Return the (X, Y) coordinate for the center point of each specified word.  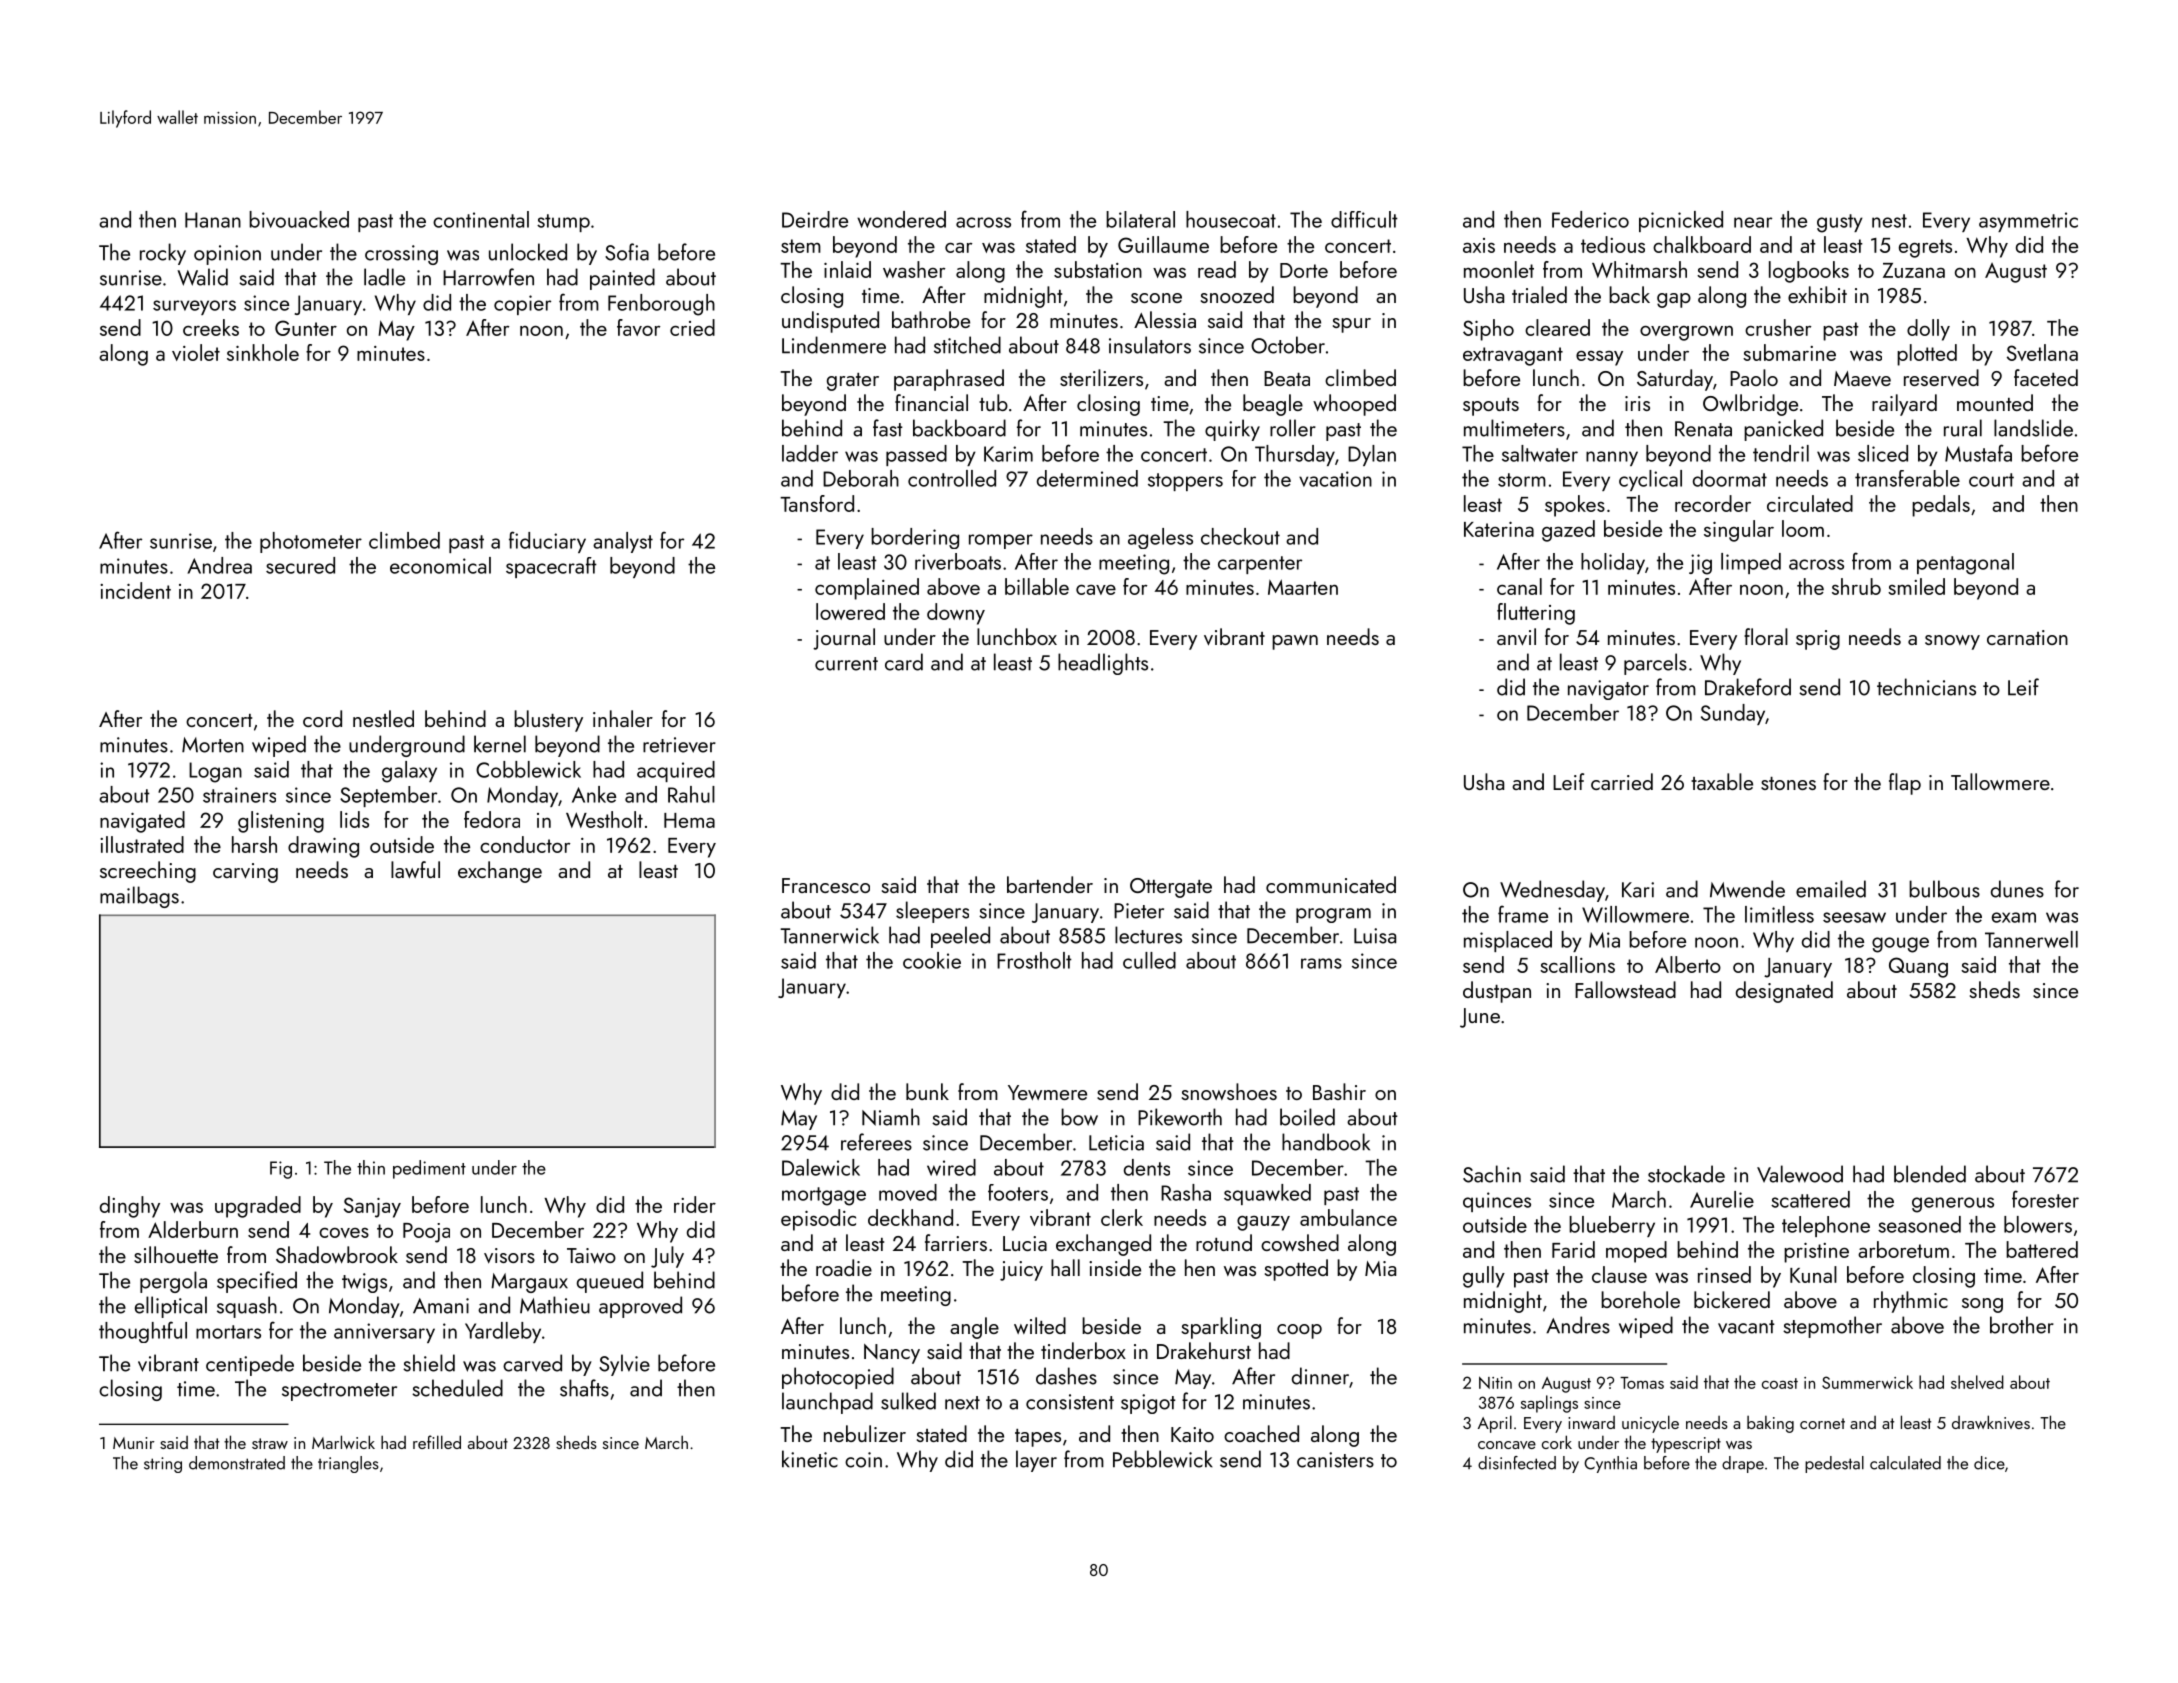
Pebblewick (1163, 1459)
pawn (1295, 642)
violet (196, 352)
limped (1751, 563)
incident (135, 590)
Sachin (1492, 1174)
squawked (1267, 1194)
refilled (437, 1442)
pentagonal (1965, 564)
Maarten (1303, 587)
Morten (213, 745)
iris (1637, 403)
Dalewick (821, 1167)
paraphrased (949, 380)
